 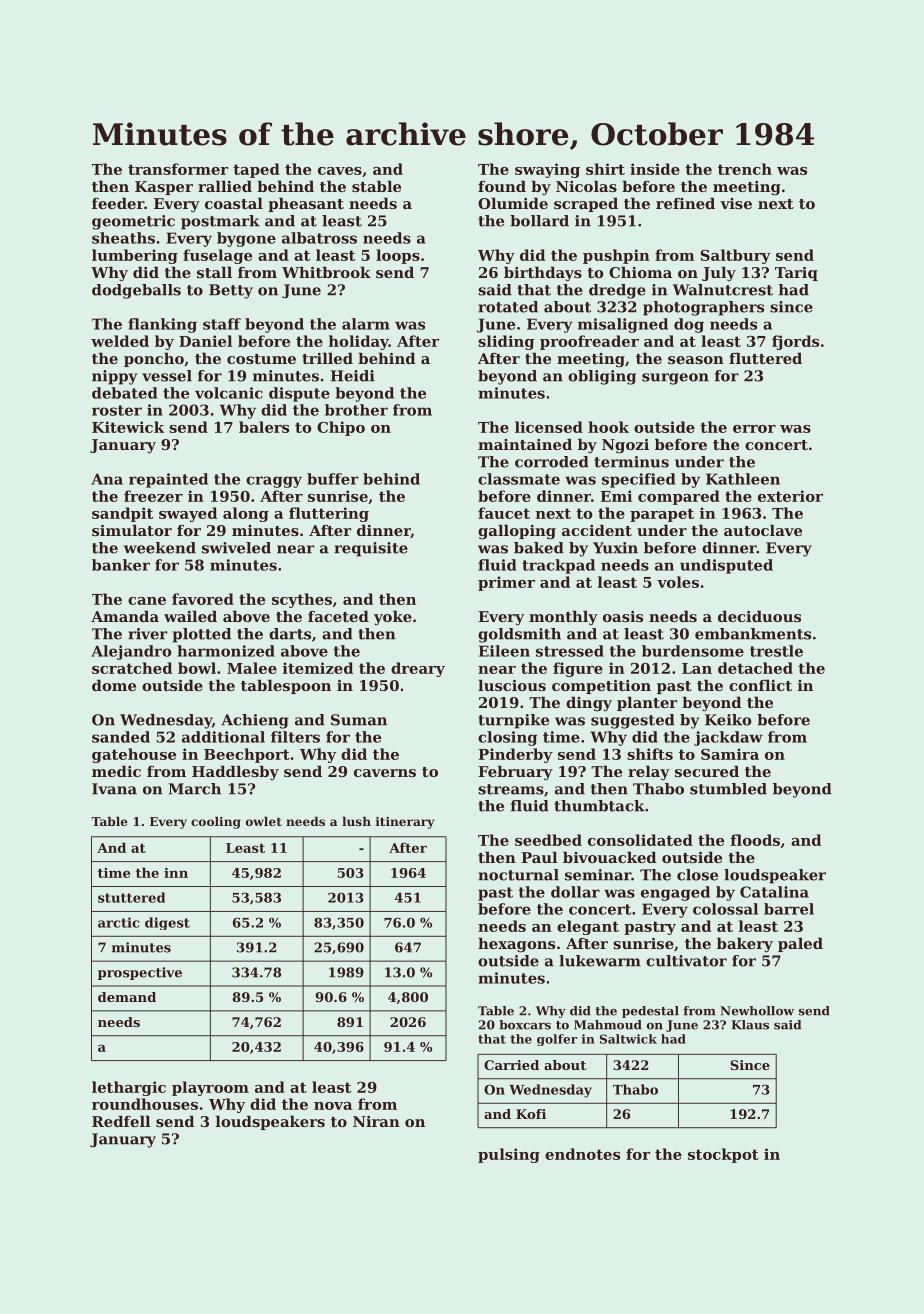 I want to click on taped, so click(x=256, y=170).
